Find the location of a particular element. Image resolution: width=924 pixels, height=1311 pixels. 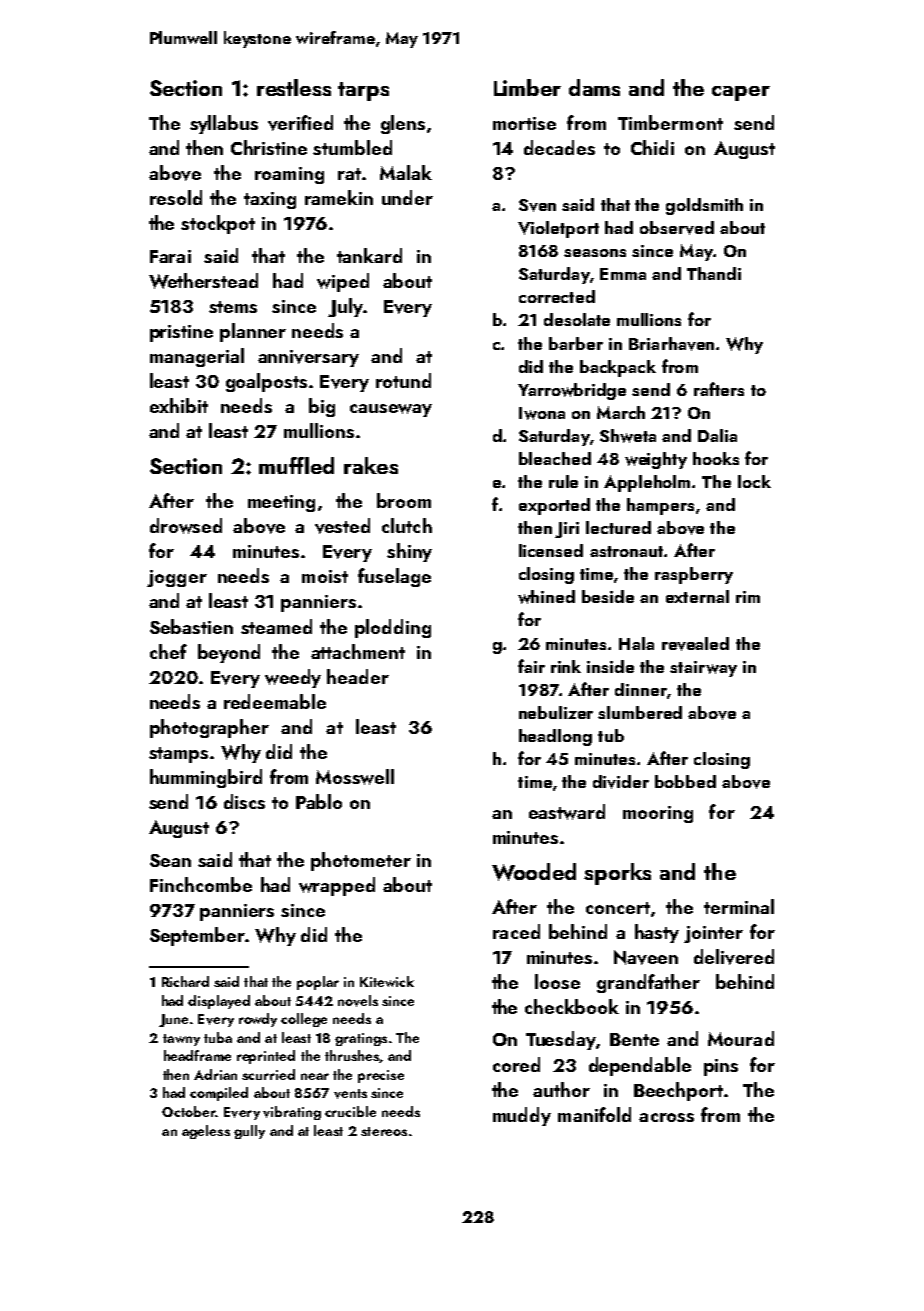

roaming is located at coordinates (289, 175).
